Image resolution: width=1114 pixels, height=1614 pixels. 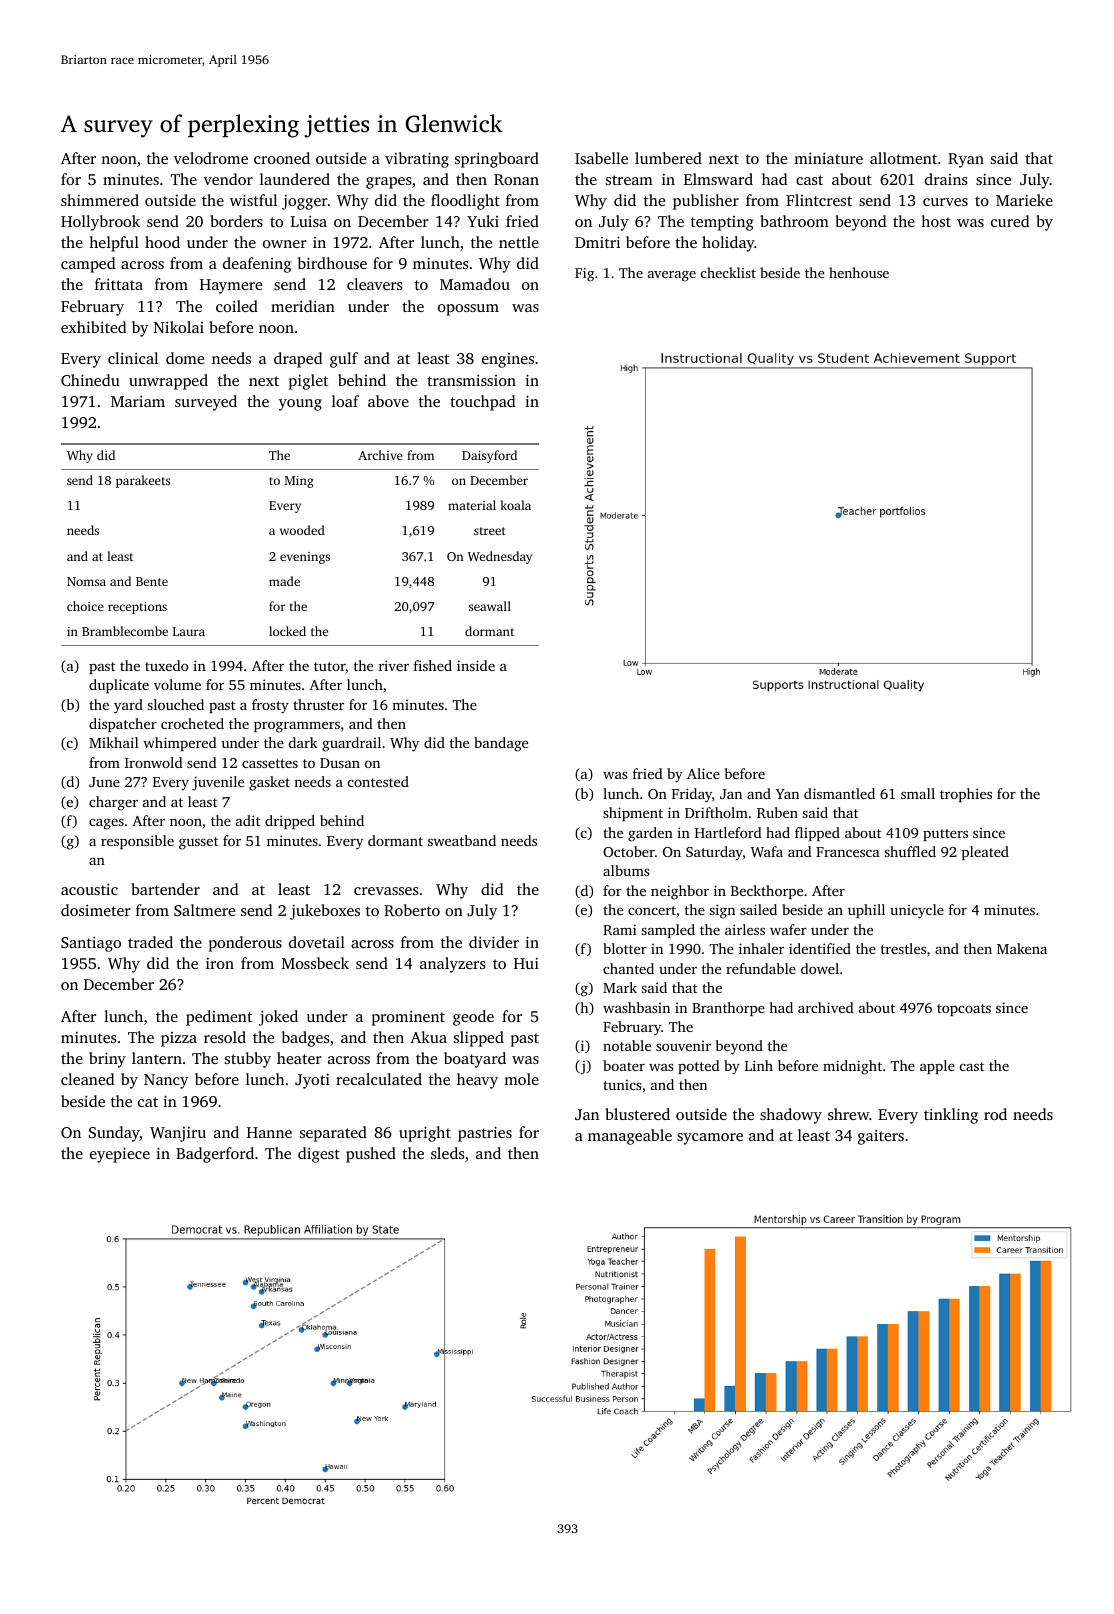 What do you see at coordinates (162, 242) in the screenshot?
I see `hood` at bounding box center [162, 242].
